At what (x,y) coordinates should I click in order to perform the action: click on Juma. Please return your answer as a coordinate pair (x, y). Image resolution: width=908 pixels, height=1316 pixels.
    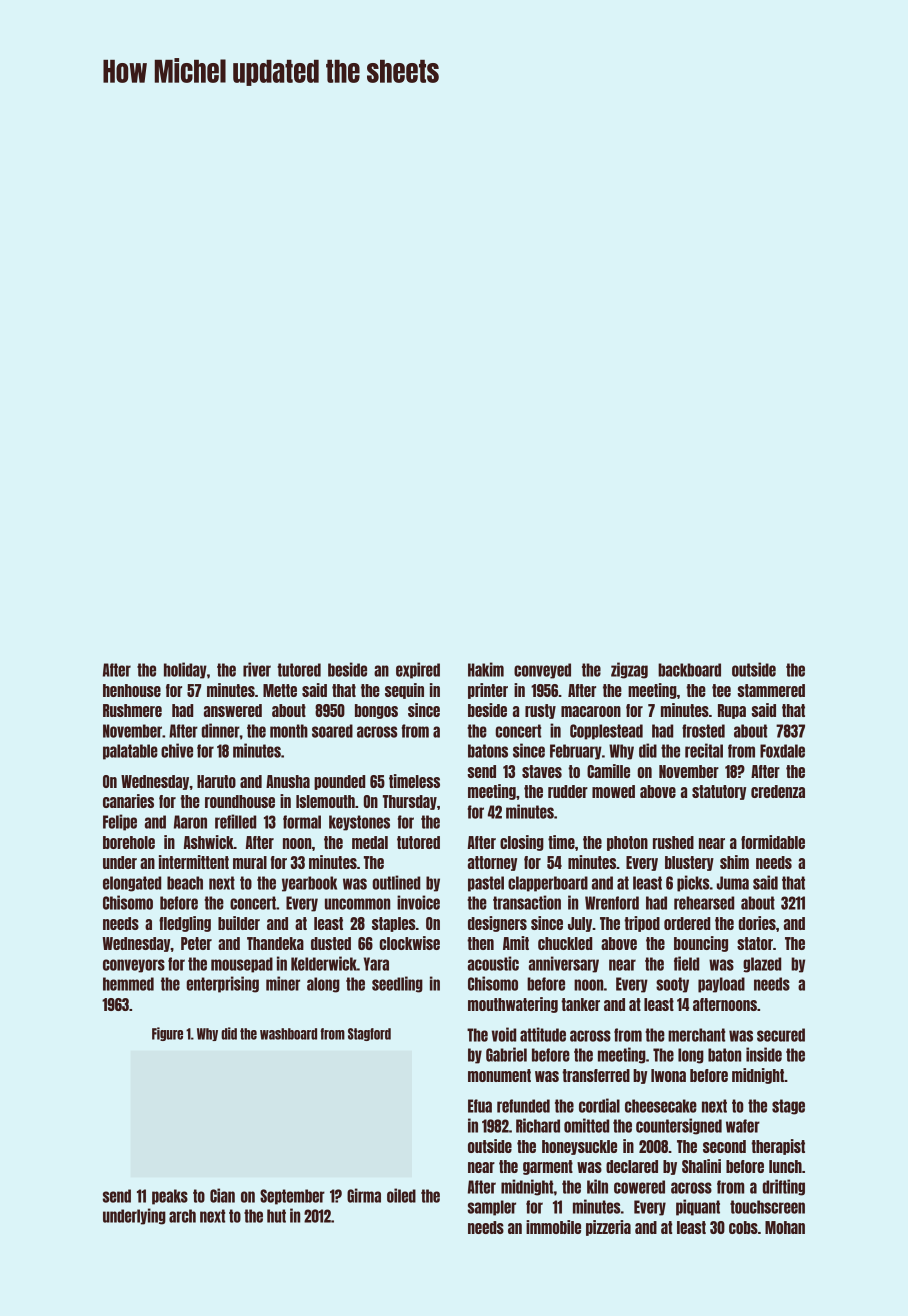
    Looking at the image, I should click on (733, 883).
